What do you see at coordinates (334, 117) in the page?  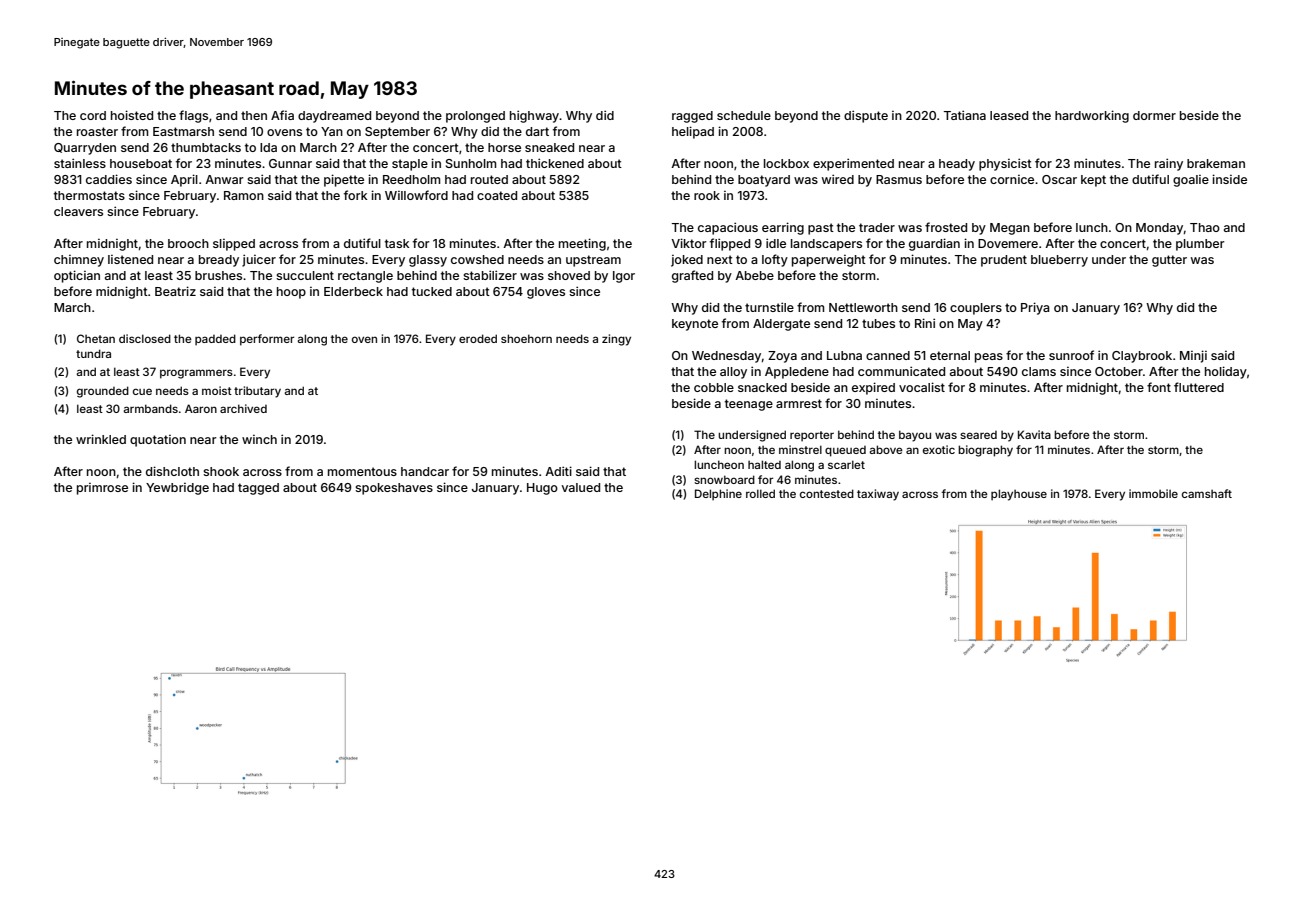 I see `daydreamed` at bounding box center [334, 117].
